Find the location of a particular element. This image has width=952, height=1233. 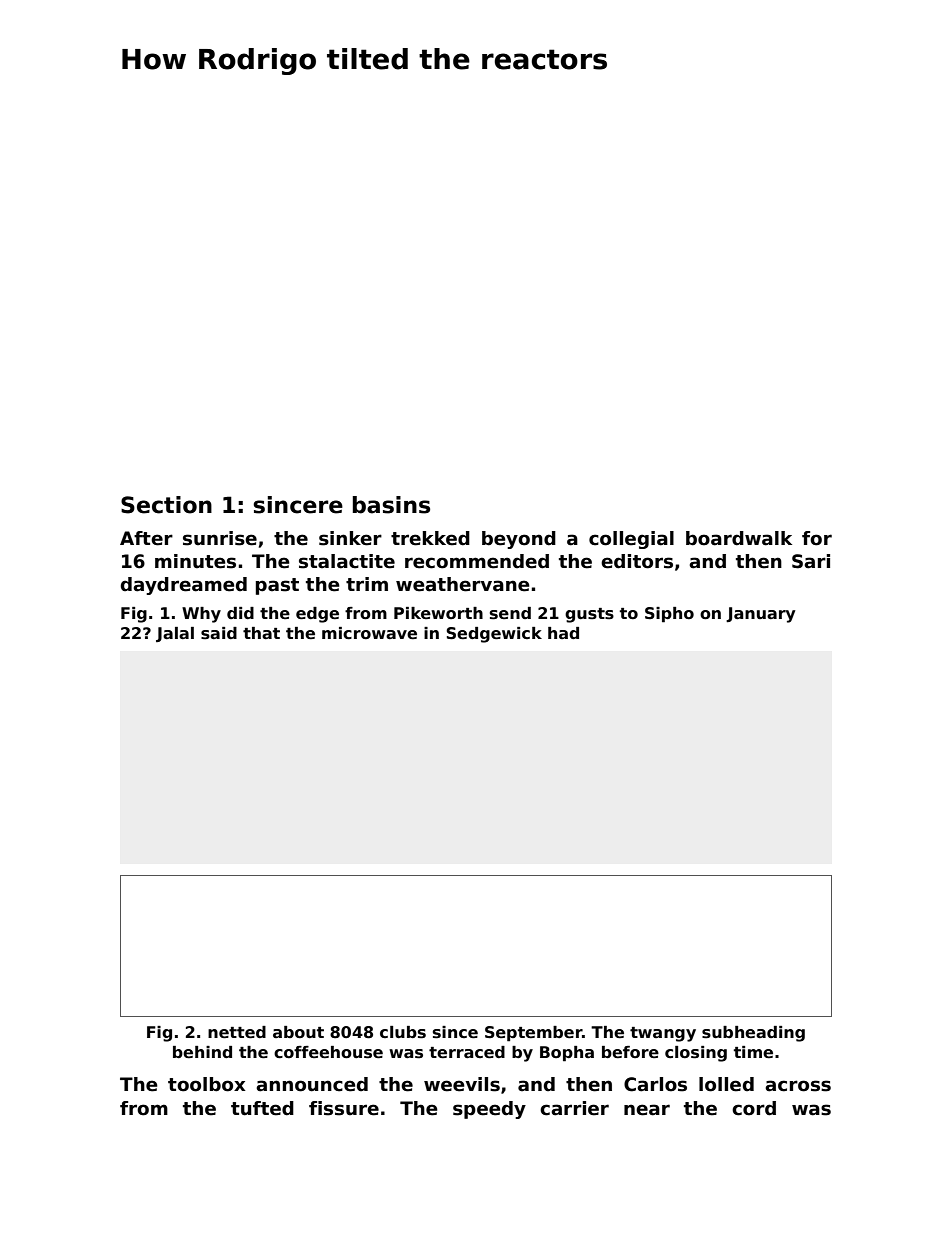

netted is located at coordinates (237, 1032).
